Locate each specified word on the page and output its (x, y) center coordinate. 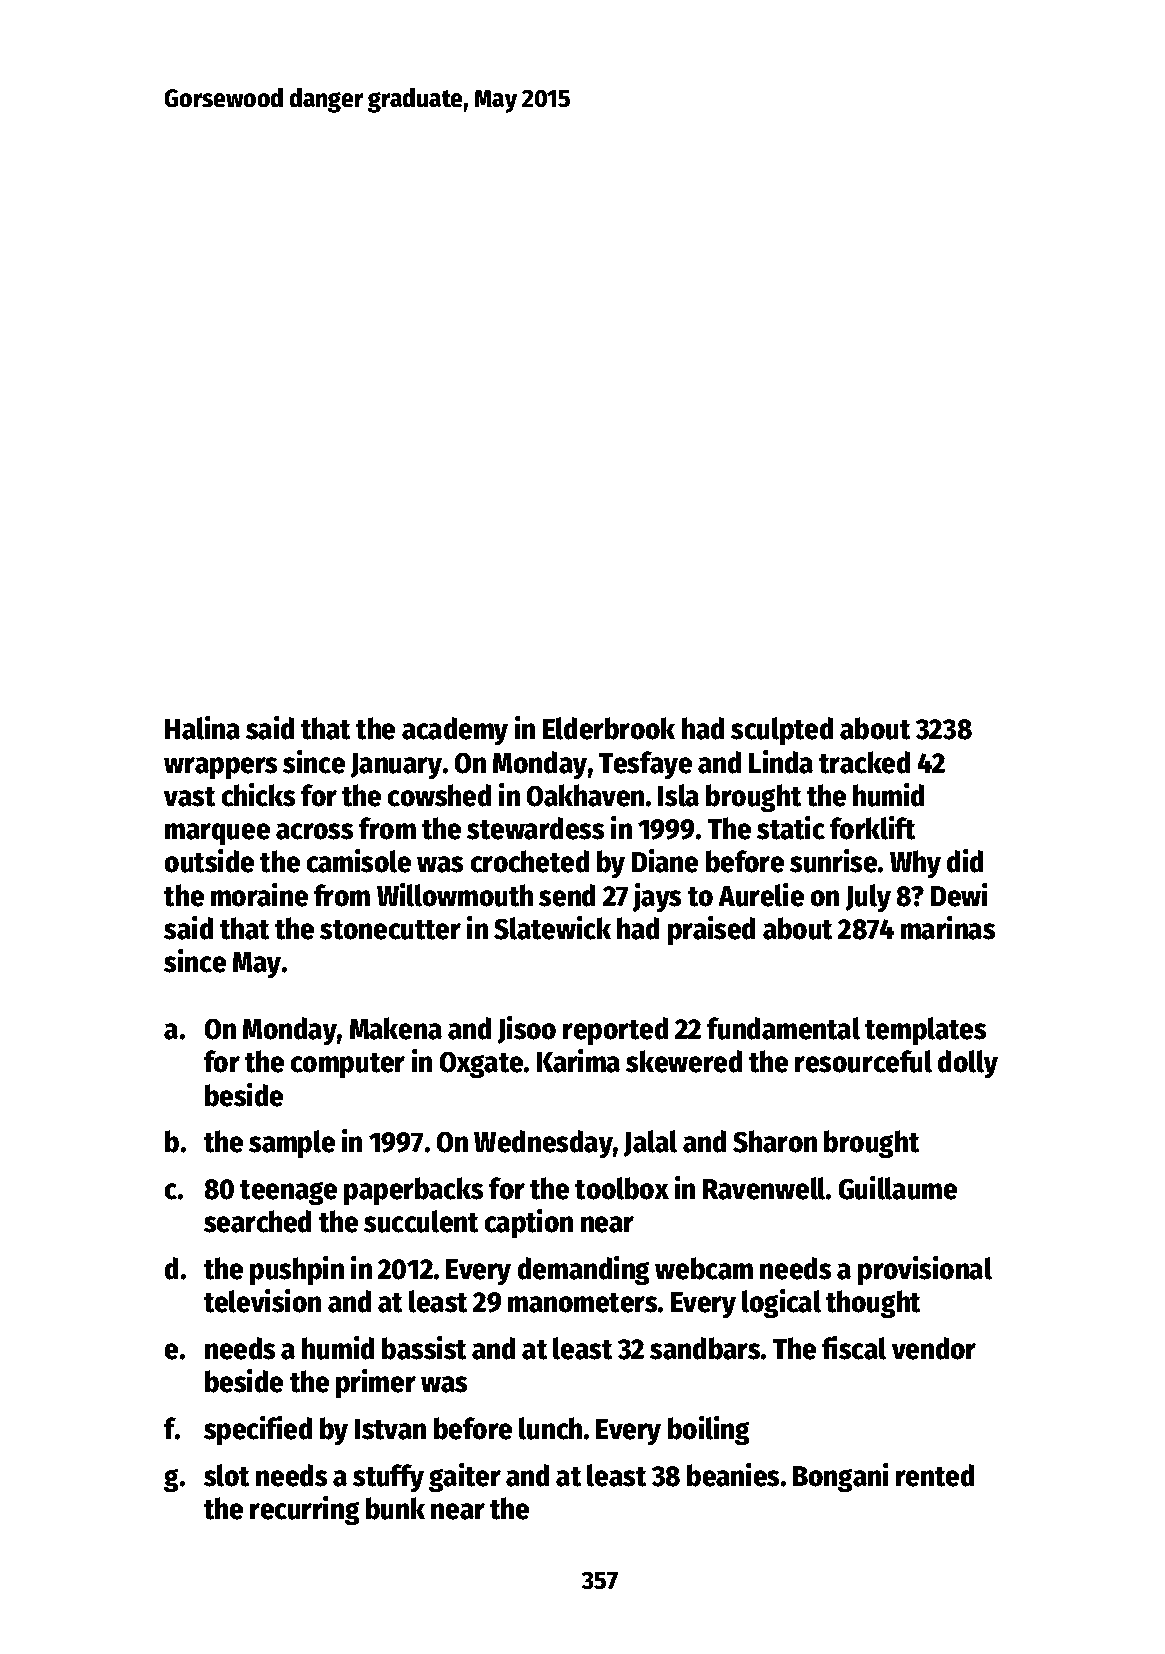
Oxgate (481, 1065)
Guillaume (898, 1188)
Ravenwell (764, 1188)
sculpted (782, 731)
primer (376, 1383)
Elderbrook (609, 728)
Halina (202, 728)
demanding (583, 1270)
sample (292, 1144)
